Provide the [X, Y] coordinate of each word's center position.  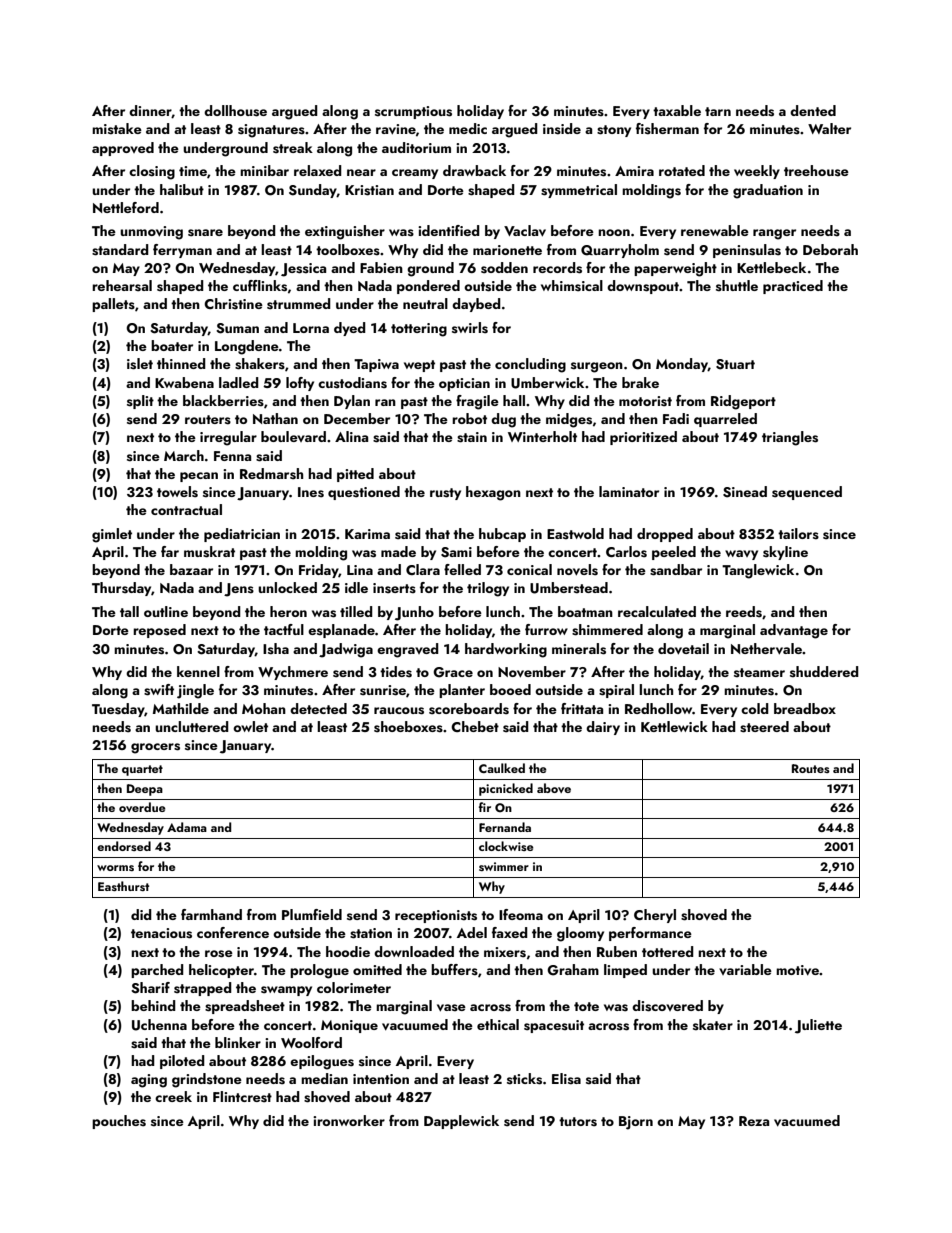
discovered [667, 1006]
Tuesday [118, 710]
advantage [794, 631]
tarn [718, 111]
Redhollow [658, 708]
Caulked [502, 768]
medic [468, 128]
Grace [453, 672]
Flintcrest [242, 1097]
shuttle [737, 286]
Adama [187, 827]
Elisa [566, 1079]
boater [172, 345]
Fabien [381, 267]
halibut [182, 189]
